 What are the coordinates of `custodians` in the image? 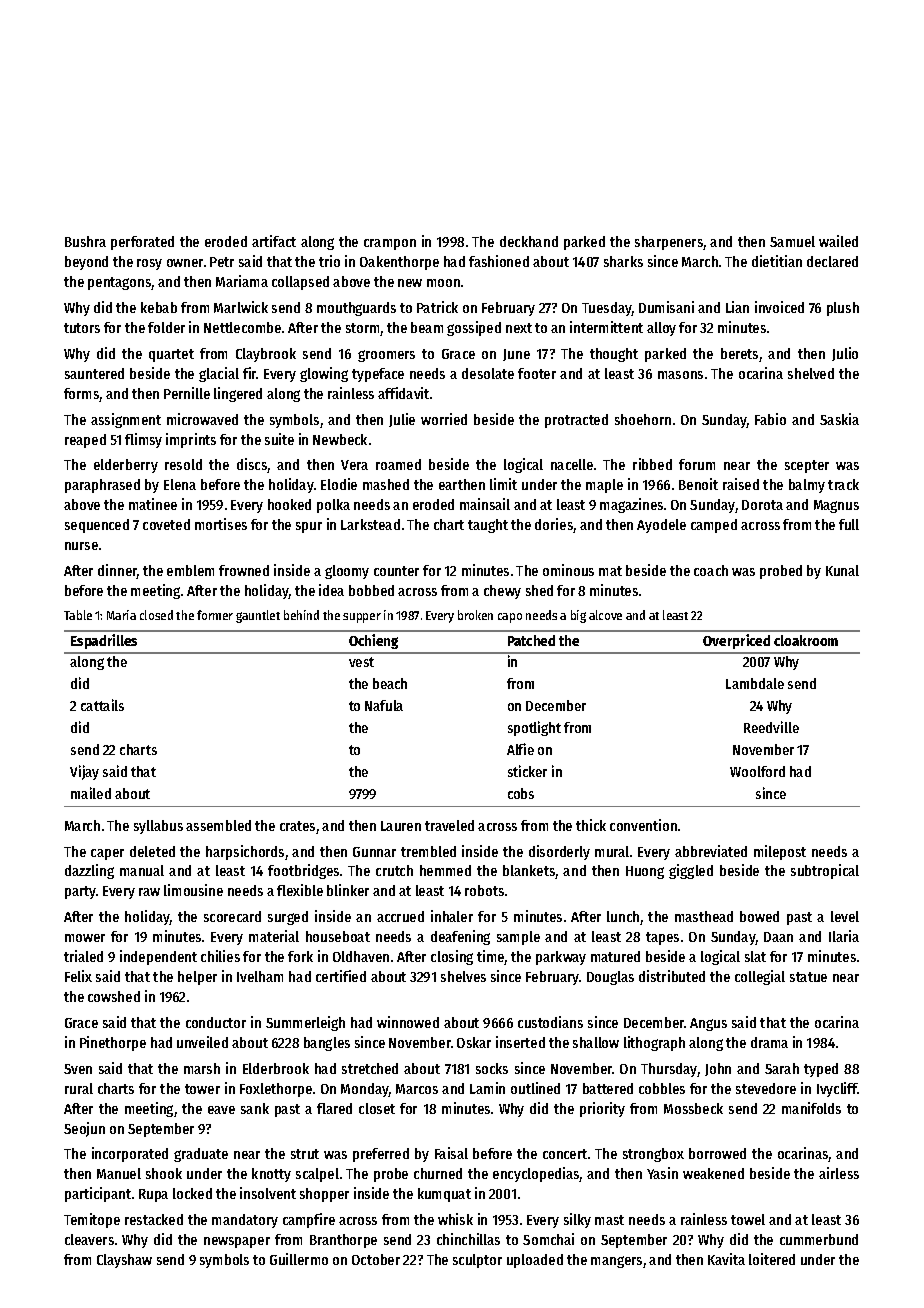 It's located at (550, 1022).
